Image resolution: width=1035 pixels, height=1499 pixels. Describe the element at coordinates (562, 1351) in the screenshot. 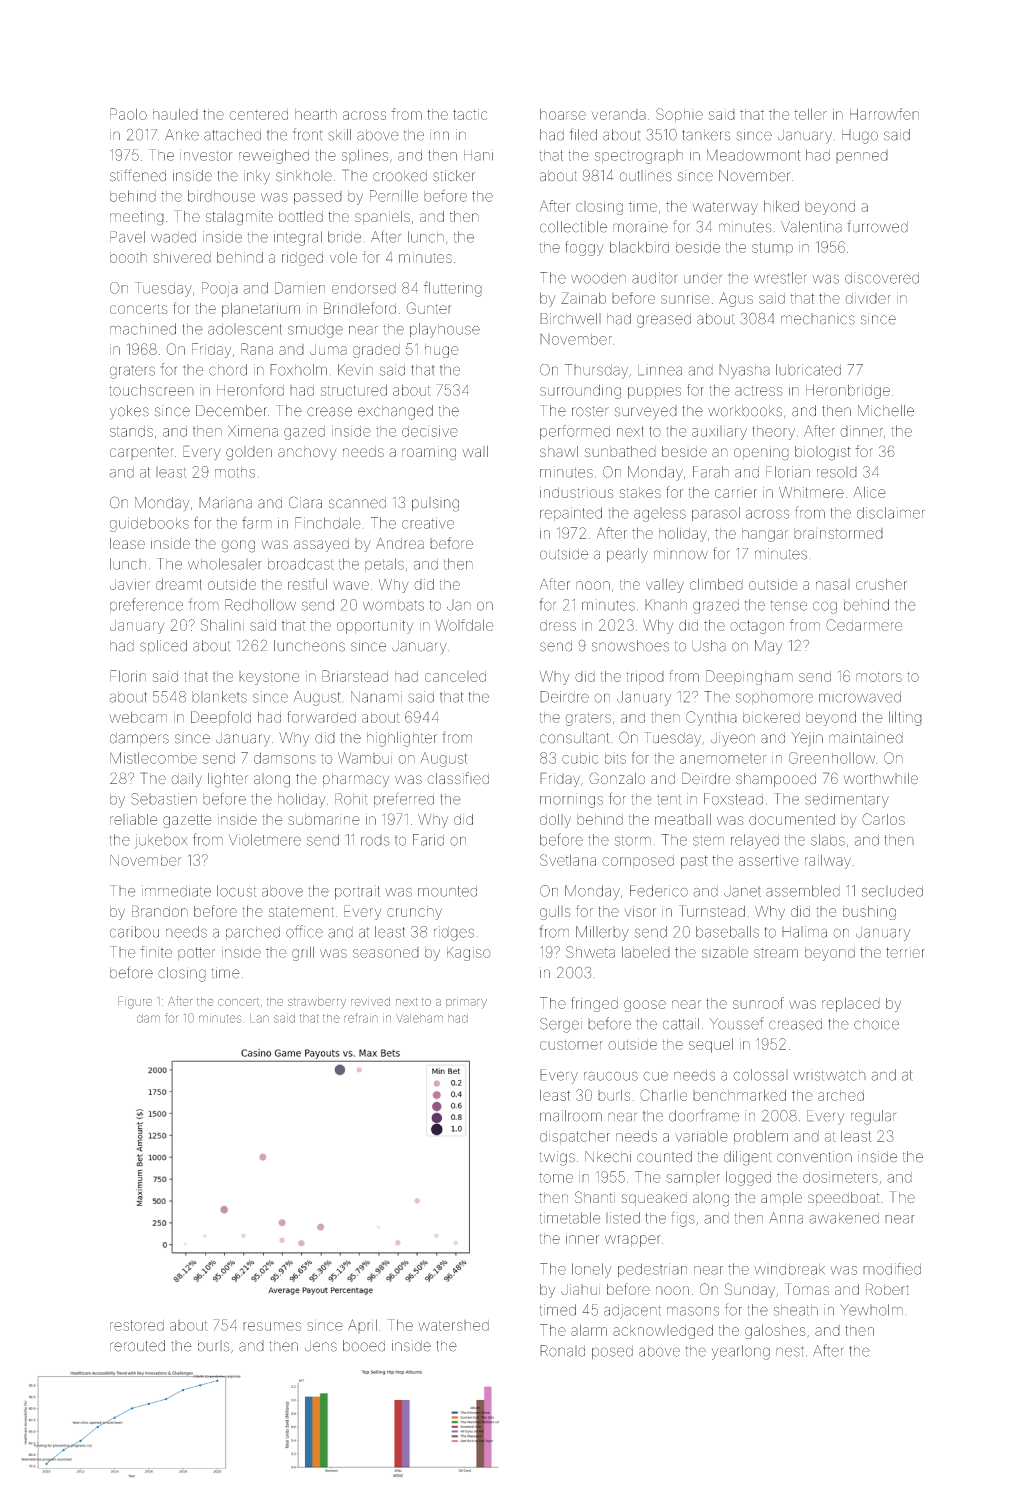

I see `Ronald` at that location.
